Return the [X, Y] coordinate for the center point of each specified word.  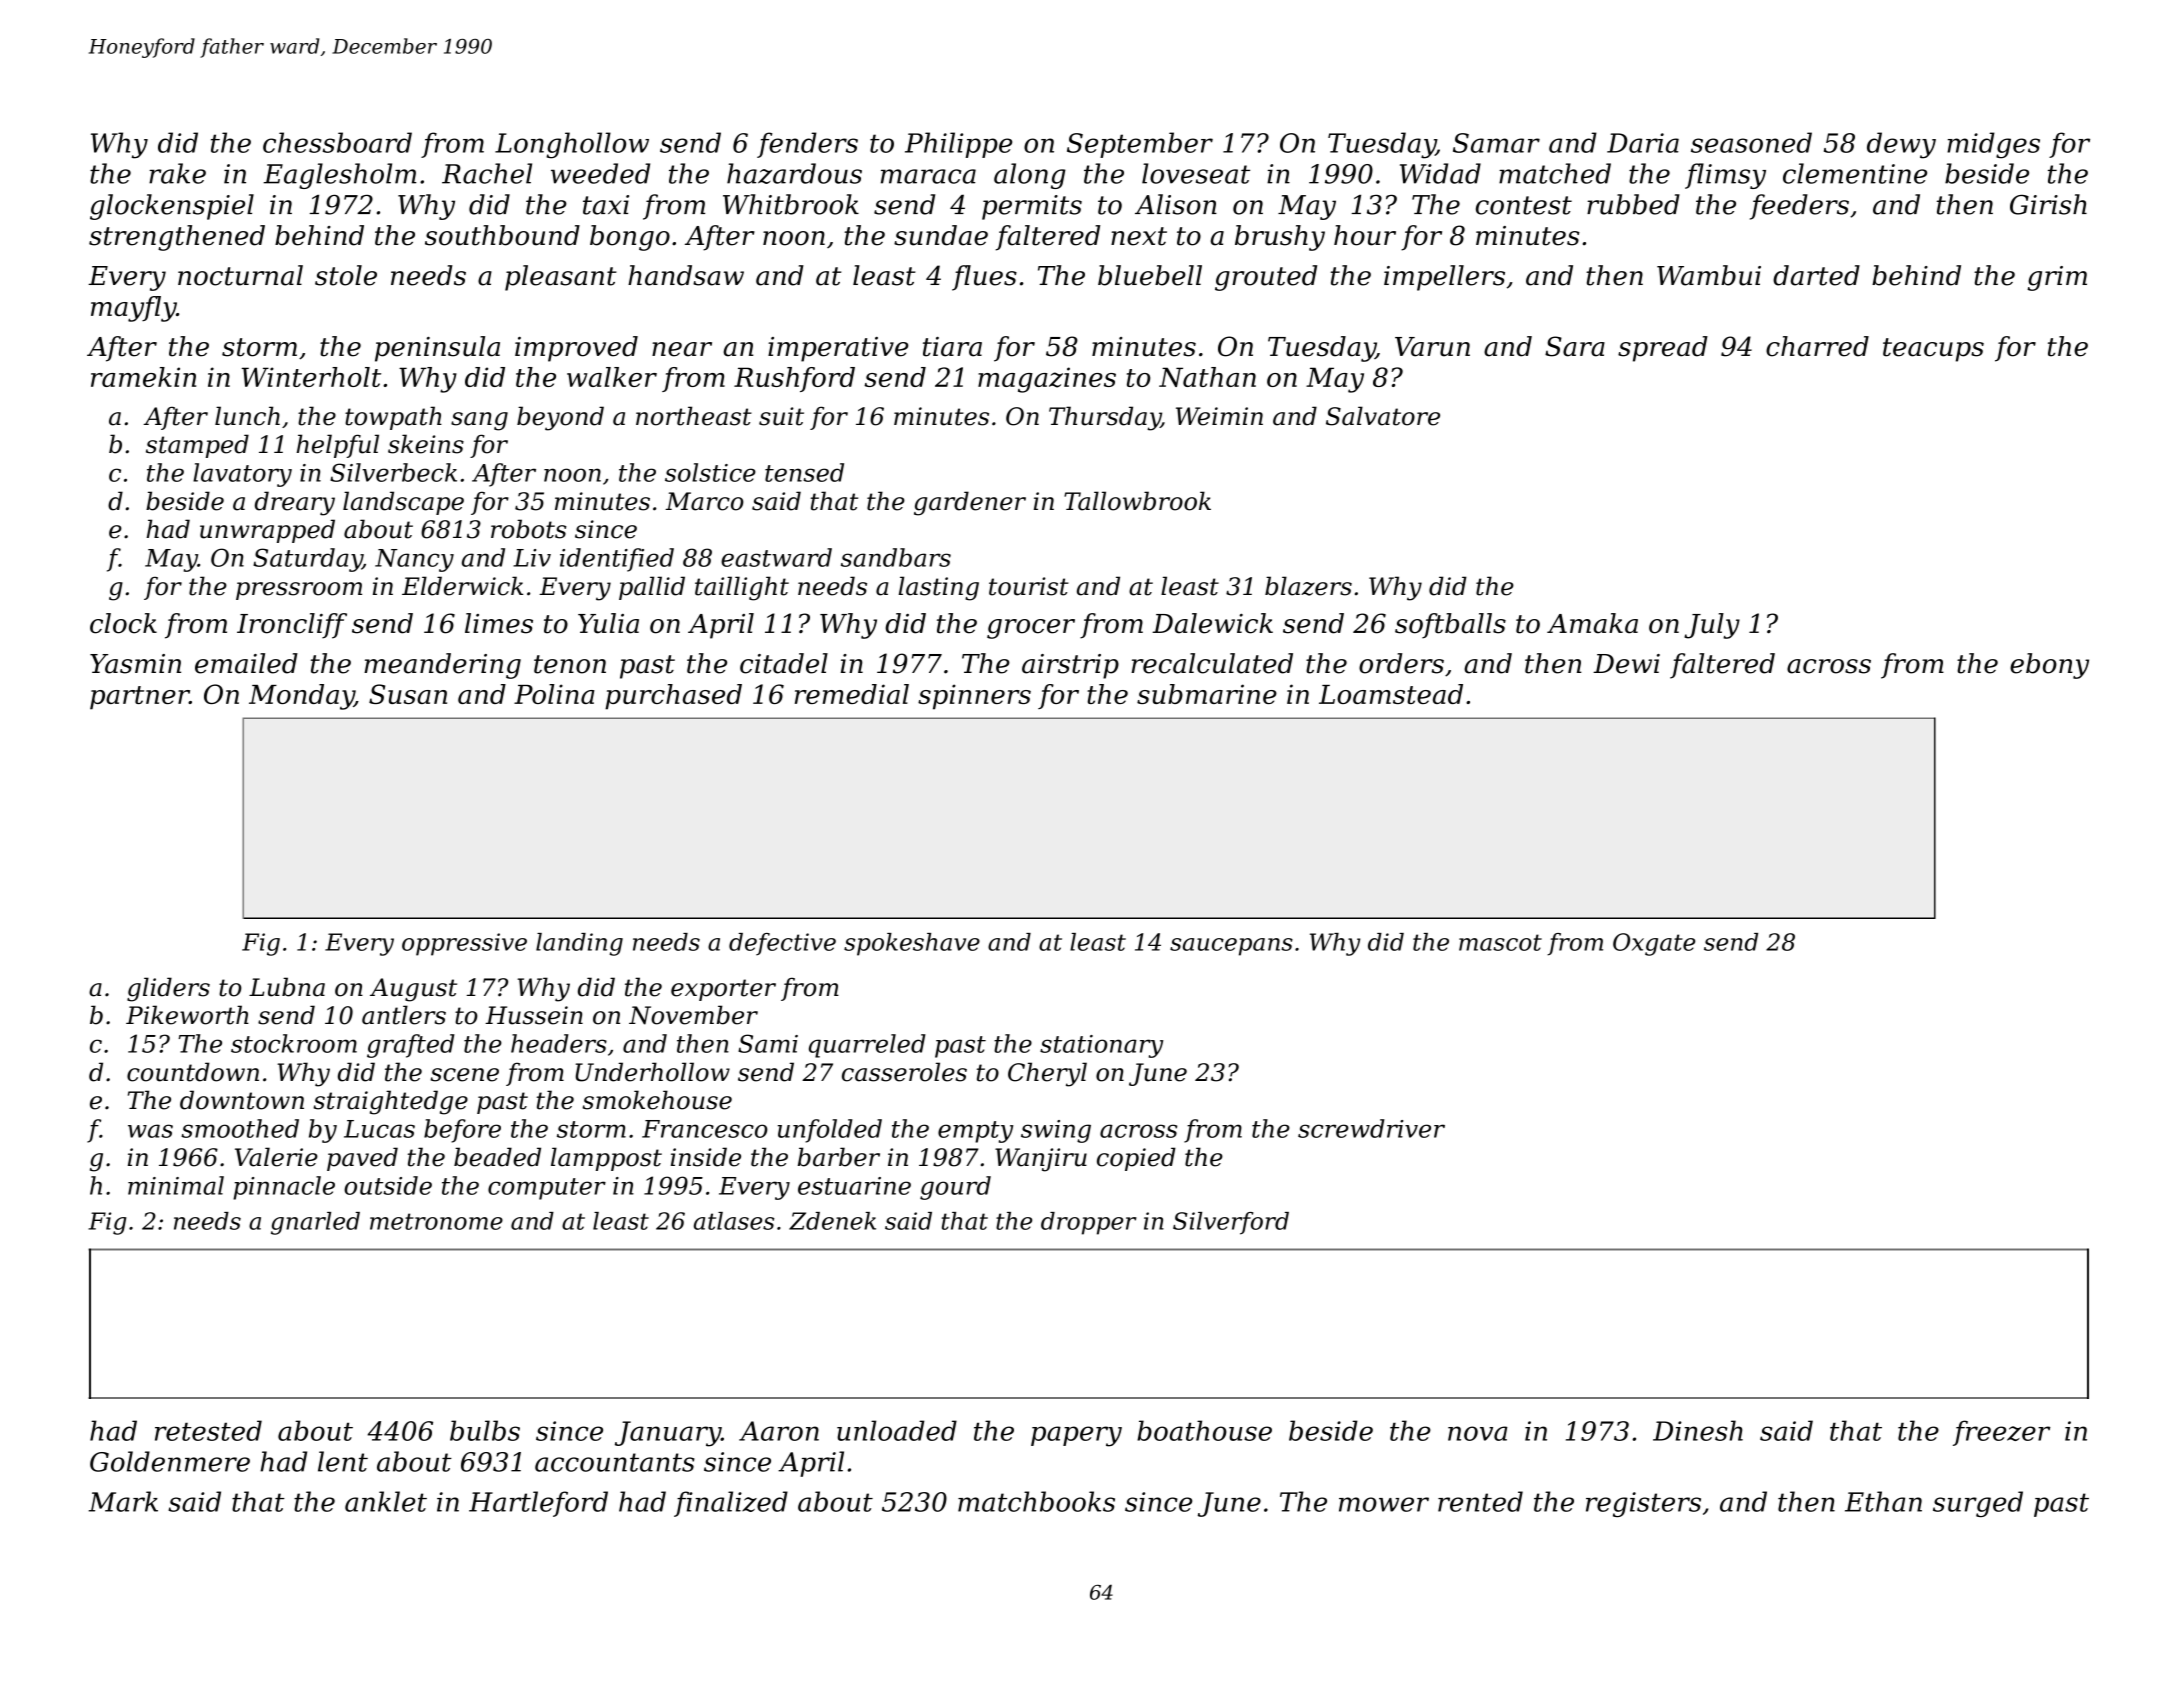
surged [1978, 1504]
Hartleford [538, 1504]
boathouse [1204, 1430]
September [1140, 145]
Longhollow [572, 145]
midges [1993, 145]
